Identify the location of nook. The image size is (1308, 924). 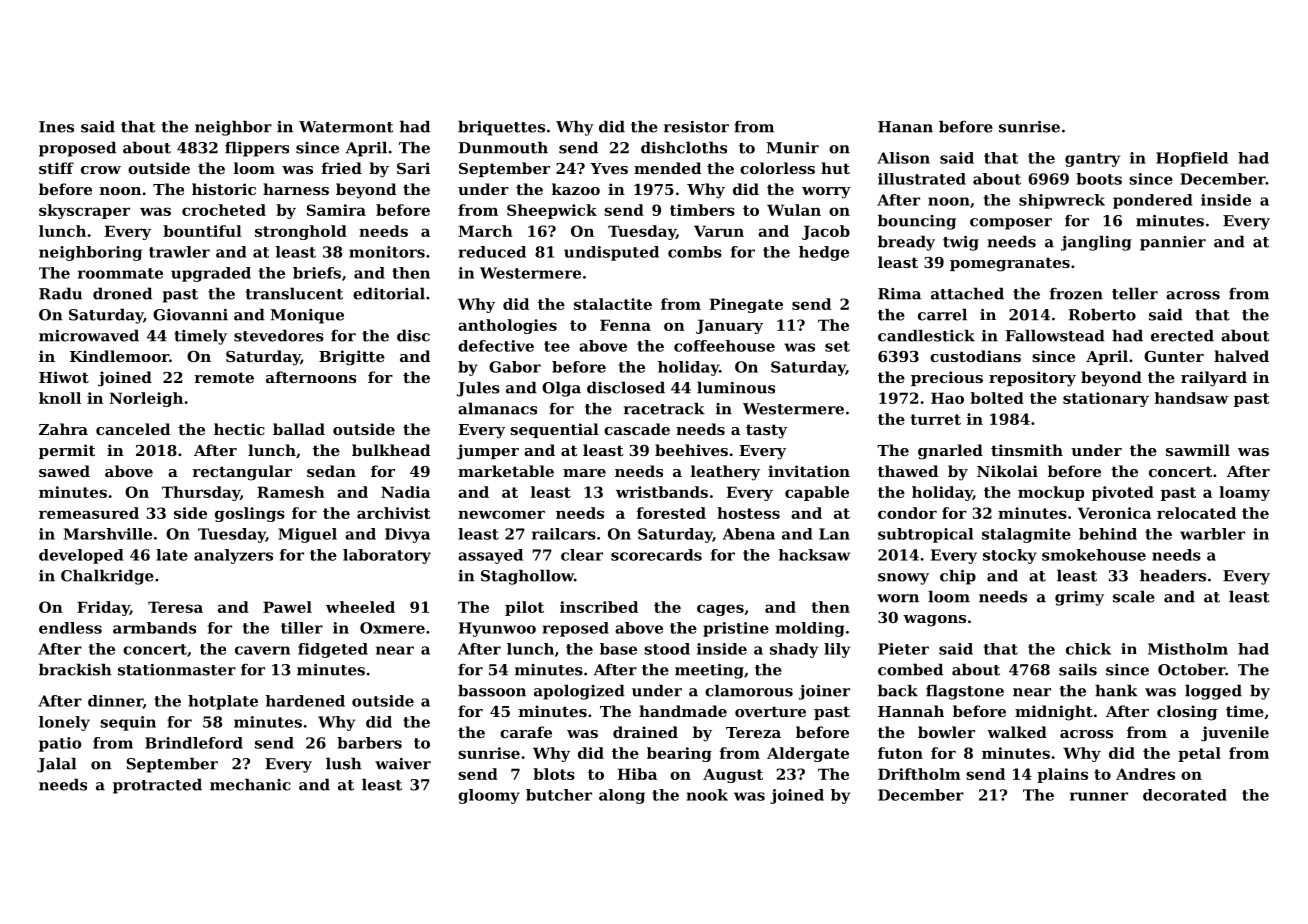
(707, 795).
